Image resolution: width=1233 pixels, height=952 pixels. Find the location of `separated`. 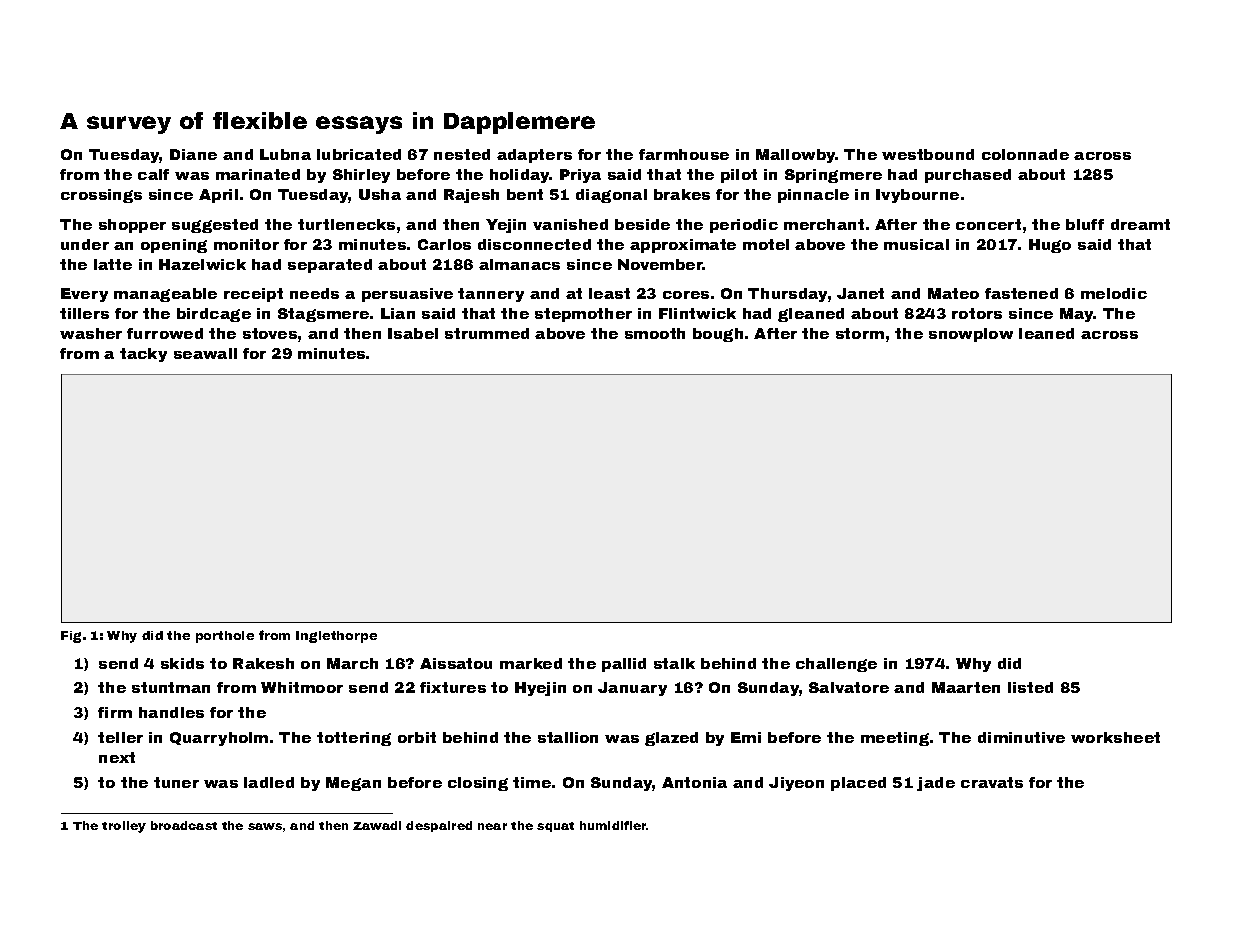

separated is located at coordinates (330, 266).
